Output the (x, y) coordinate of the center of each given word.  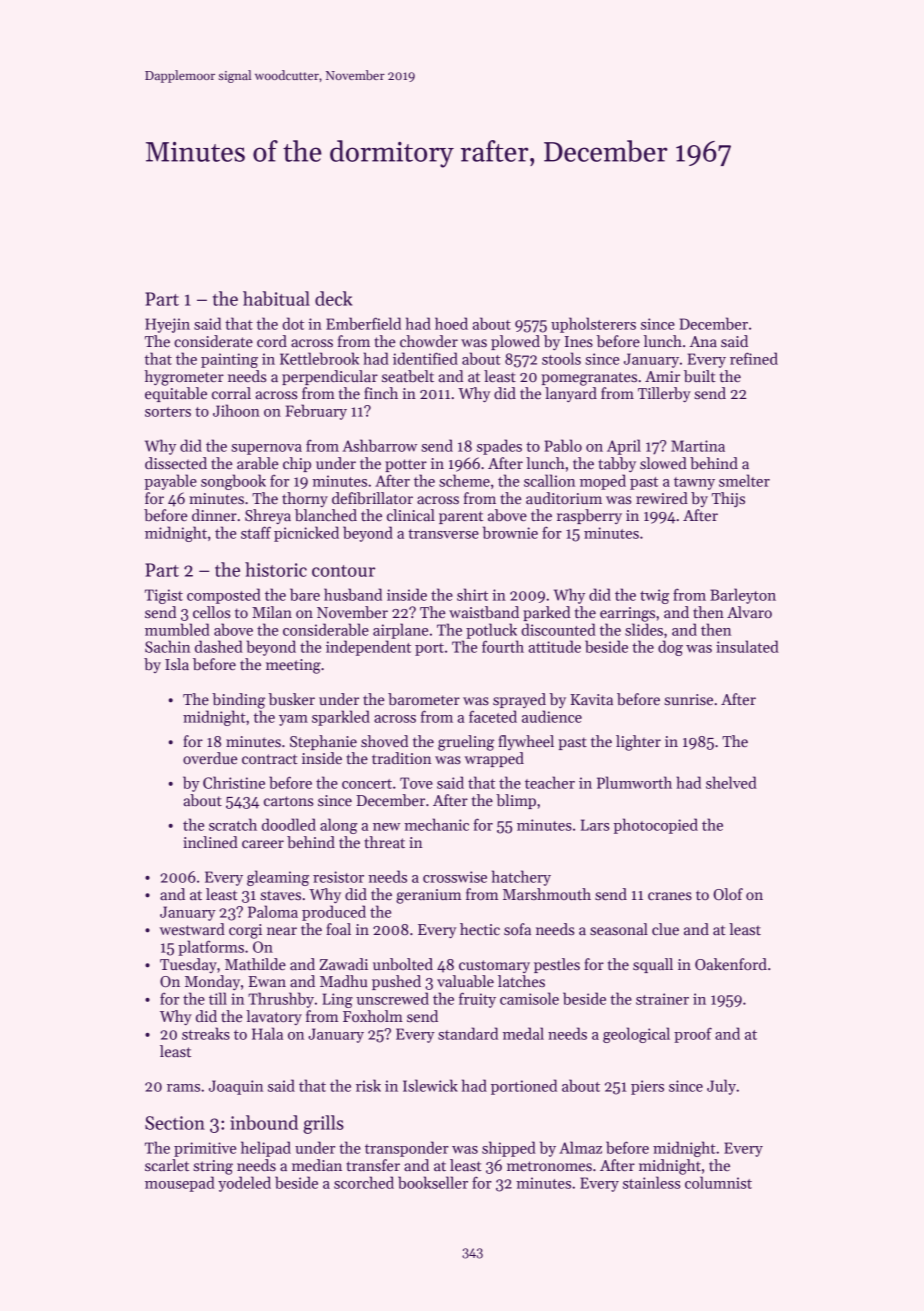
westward (192, 929)
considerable (326, 629)
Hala (267, 1033)
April (624, 447)
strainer (662, 999)
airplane (400, 631)
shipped (509, 1149)
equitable (176, 394)
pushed (396, 982)
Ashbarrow (379, 445)
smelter (744, 480)
